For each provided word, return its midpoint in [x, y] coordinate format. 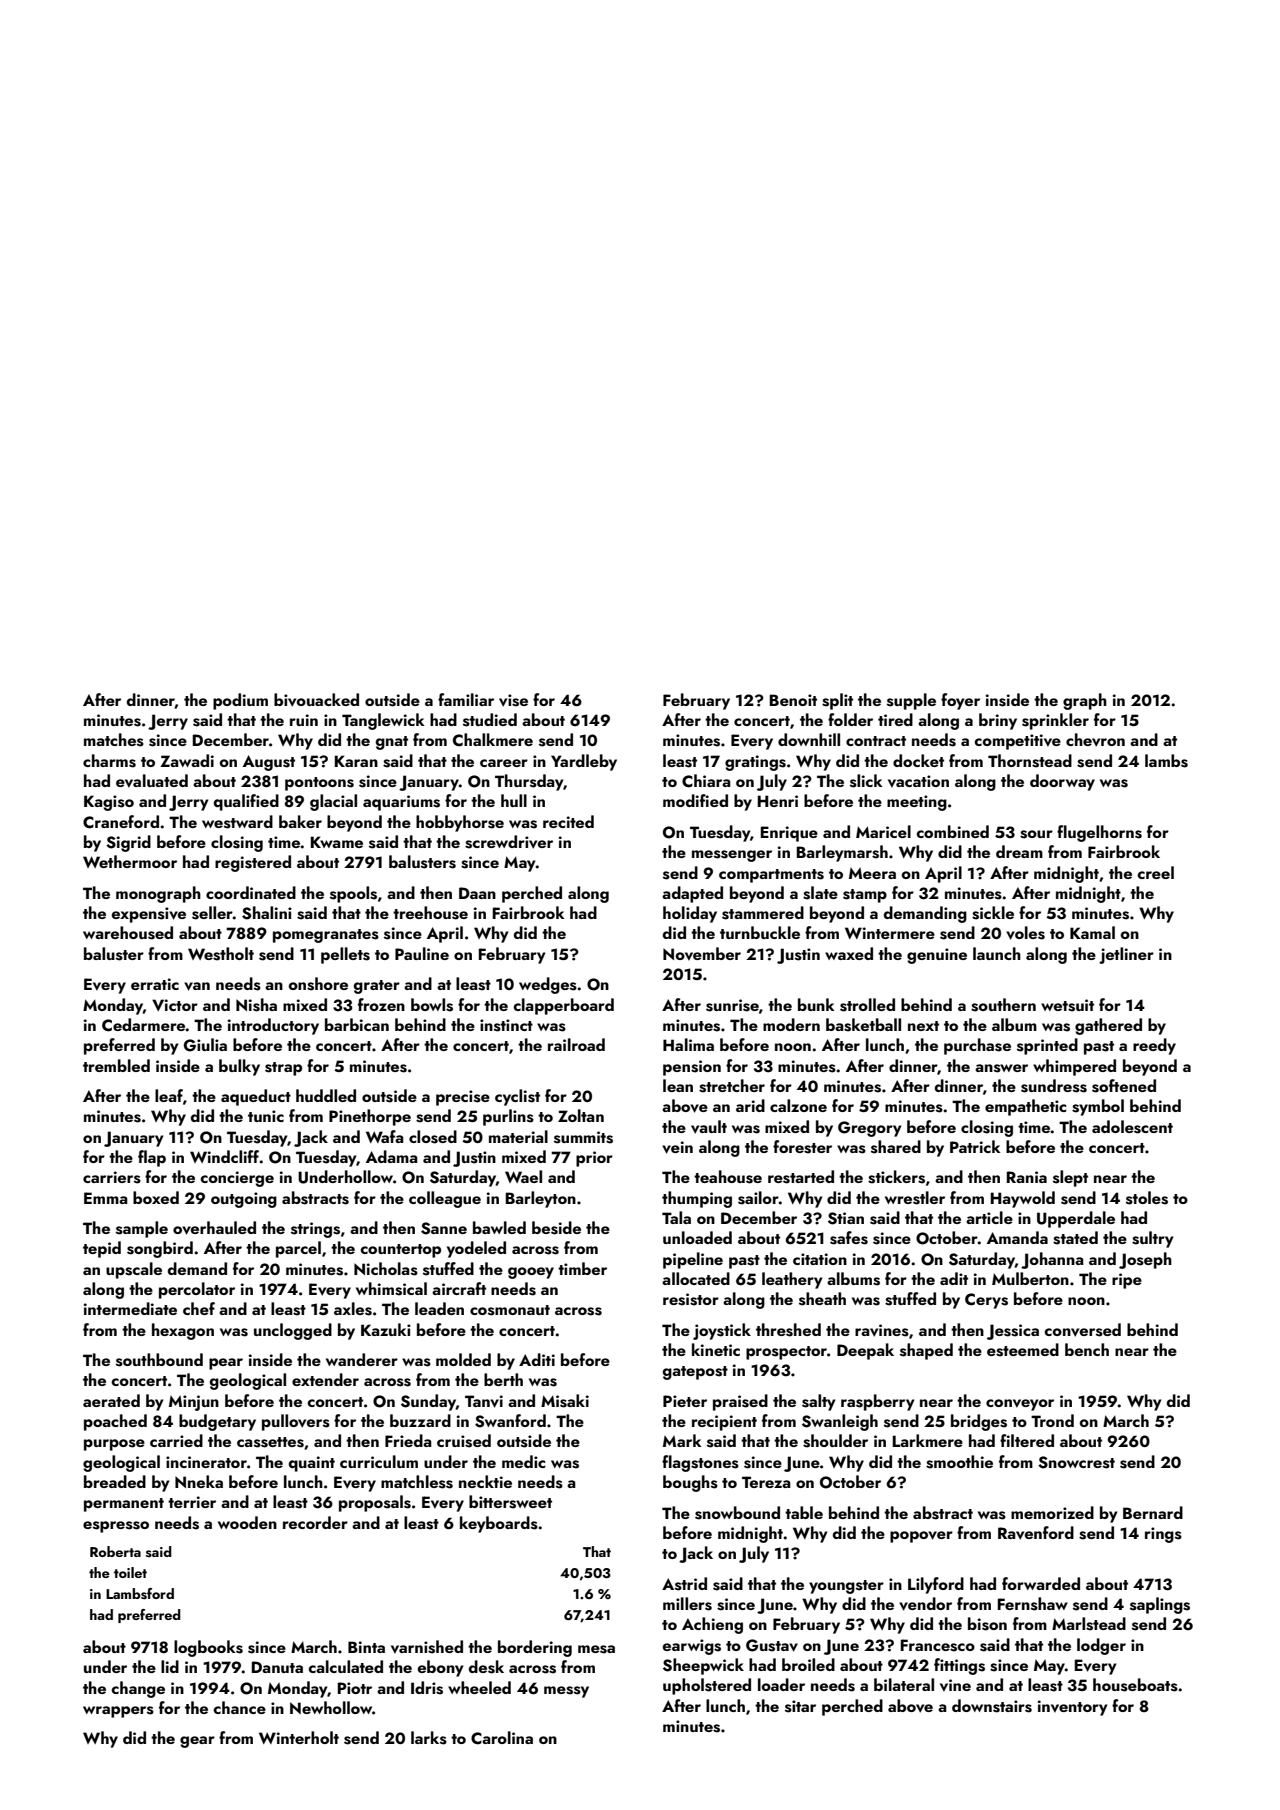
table [804, 1512]
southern [1003, 1005]
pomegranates [326, 936]
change [138, 1689]
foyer [960, 701]
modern [791, 1024]
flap [152, 1158]
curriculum [379, 1461]
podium [240, 701]
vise [513, 700]
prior [594, 1159]
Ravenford [1036, 1533]
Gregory [869, 1129]
